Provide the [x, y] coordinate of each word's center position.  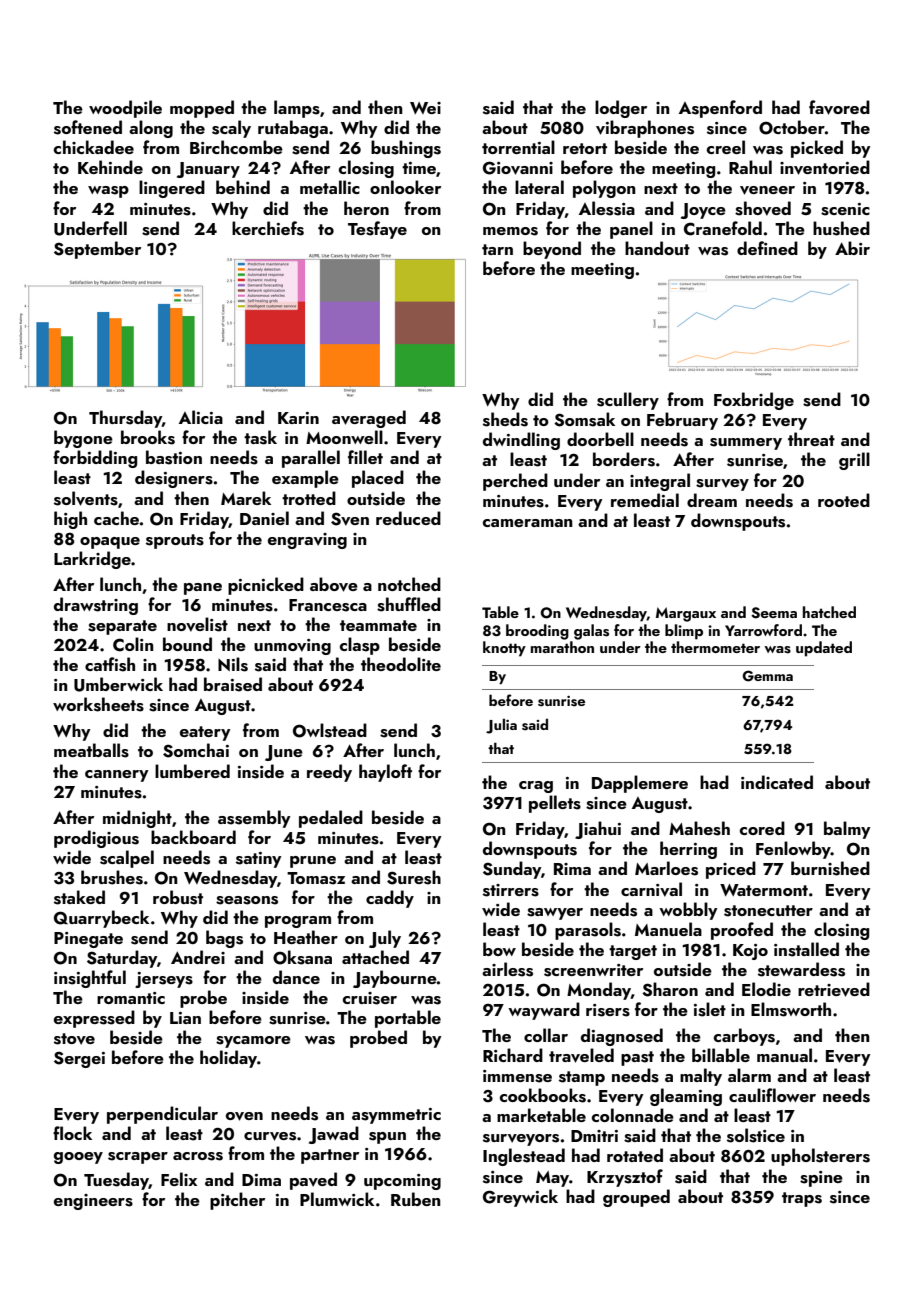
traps [802, 1199]
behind [243, 187]
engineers [93, 1202]
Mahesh [699, 828]
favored [839, 107]
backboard [193, 837]
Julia [501, 726]
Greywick [520, 1198]
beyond [552, 250]
